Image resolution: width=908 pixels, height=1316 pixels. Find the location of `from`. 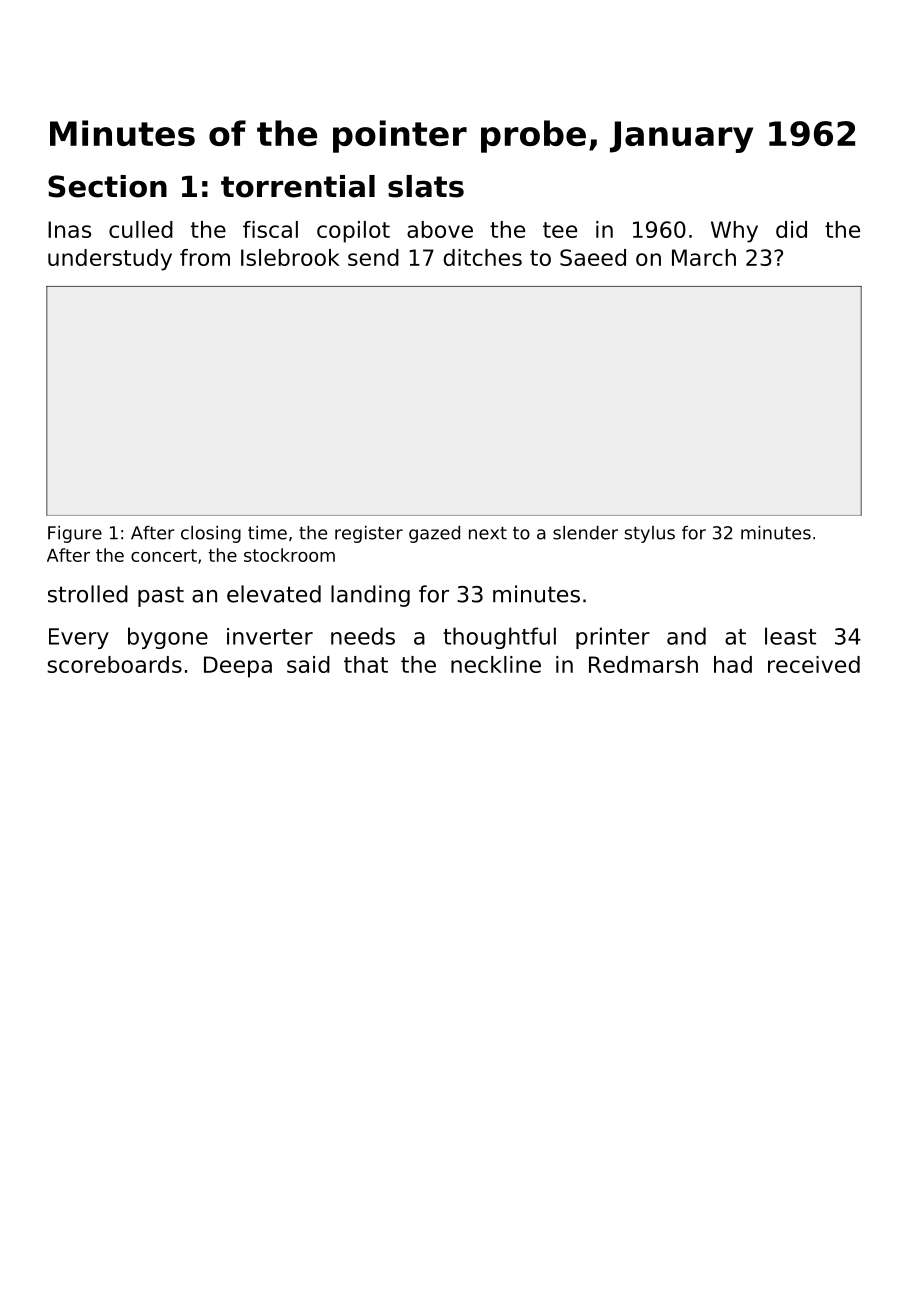

from is located at coordinates (205, 257).
